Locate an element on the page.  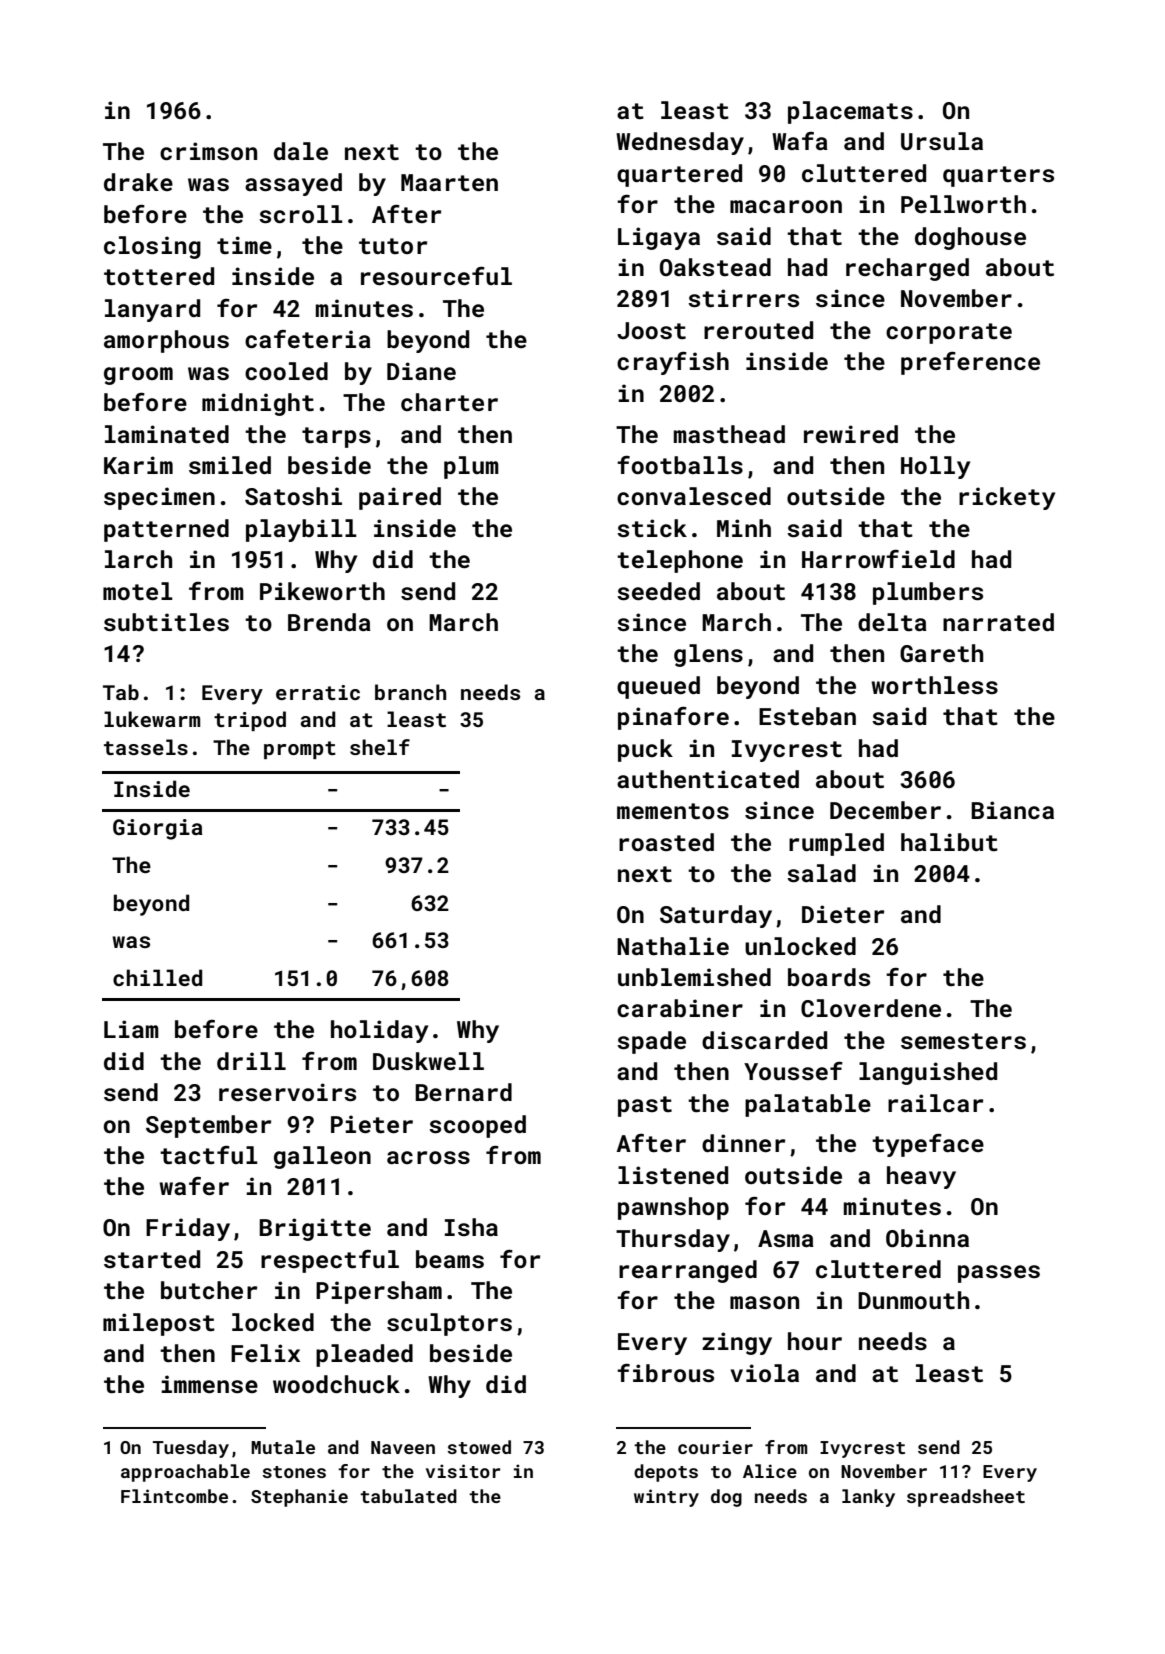
typeface is located at coordinates (928, 1145).
